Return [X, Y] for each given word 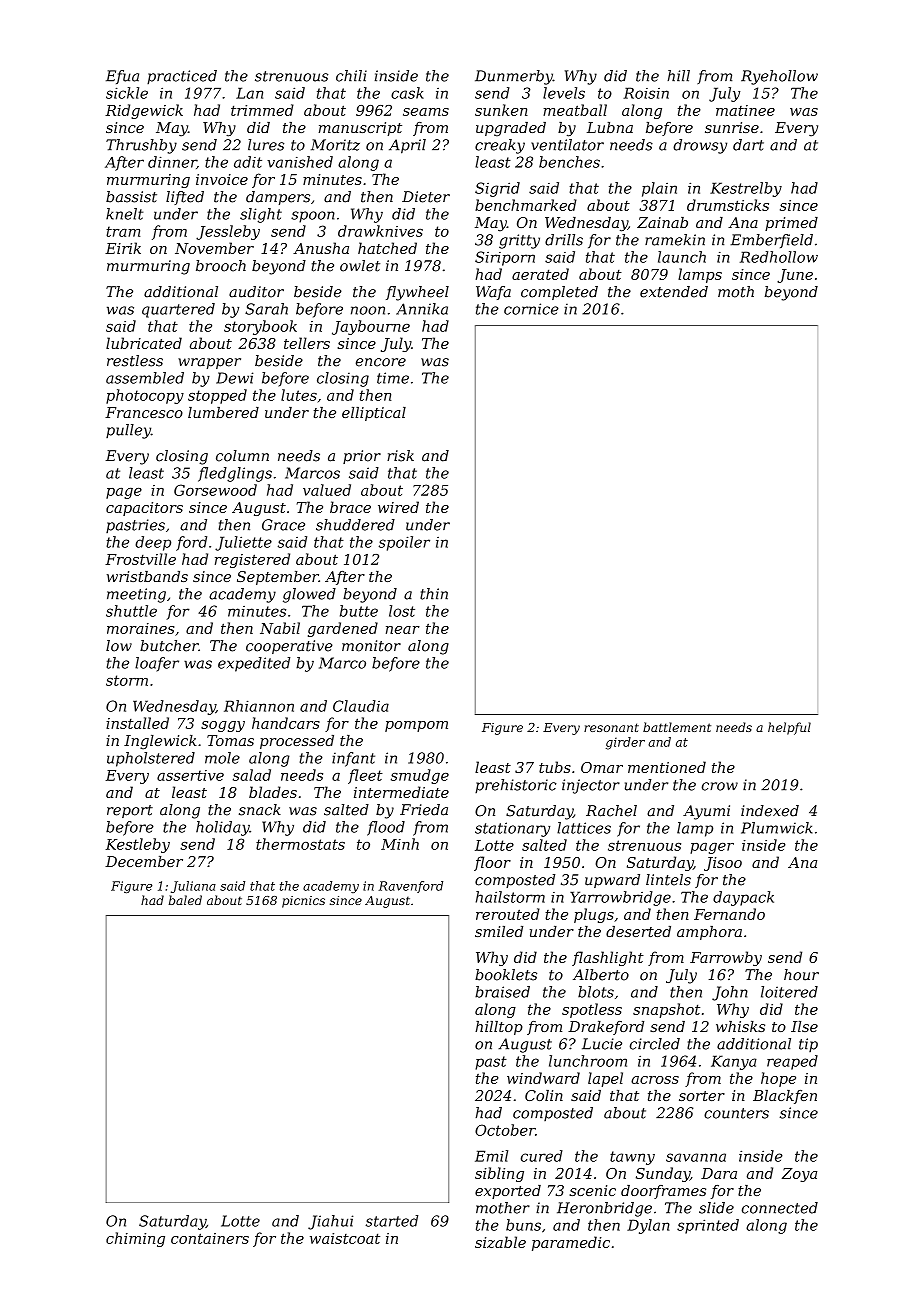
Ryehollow [779, 77]
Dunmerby [514, 77]
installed [137, 723]
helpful [789, 728]
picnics [303, 902]
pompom [416, 726]
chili [351, 76]
